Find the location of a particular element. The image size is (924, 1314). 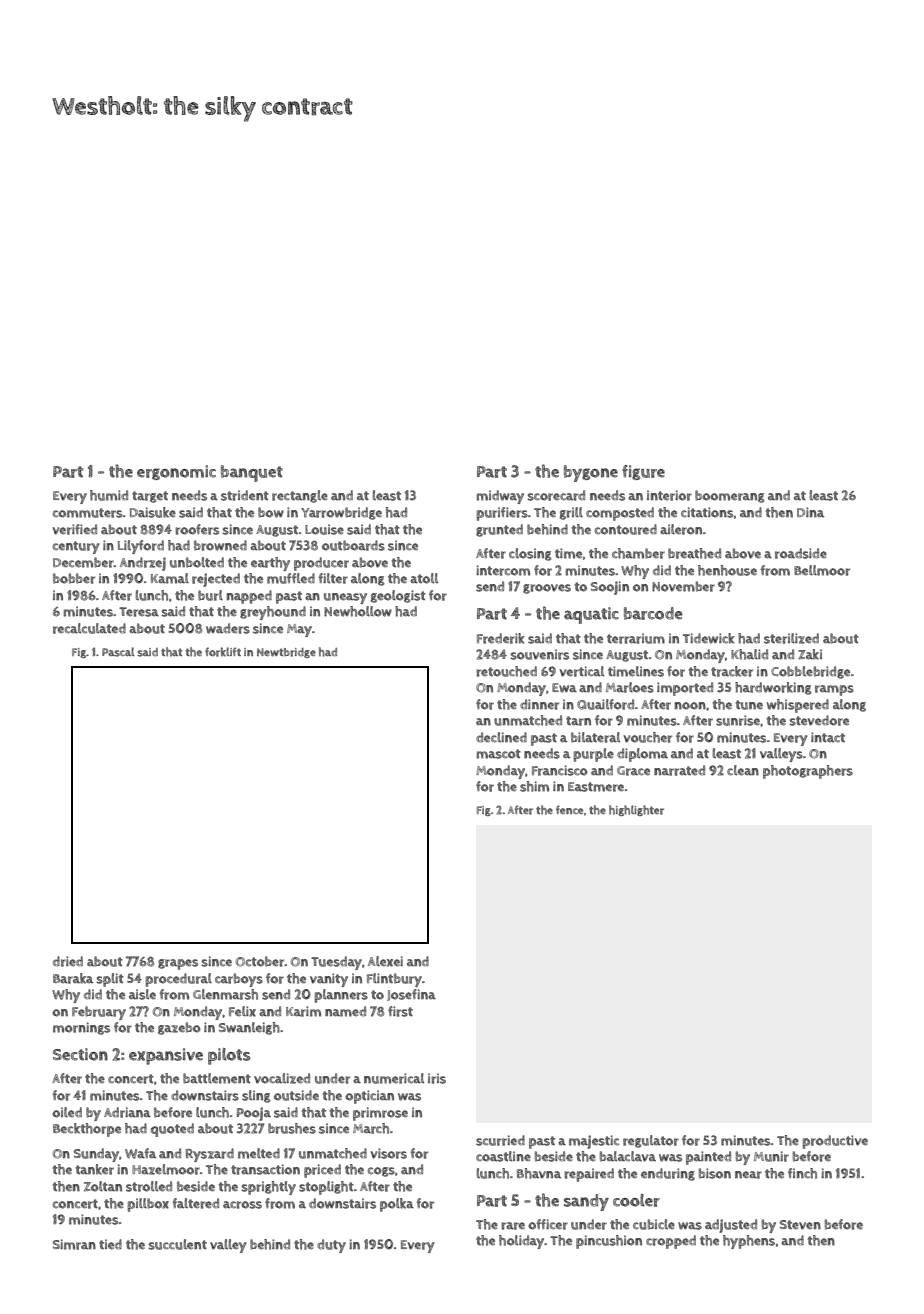

October is located at coordinates (260, 961).
